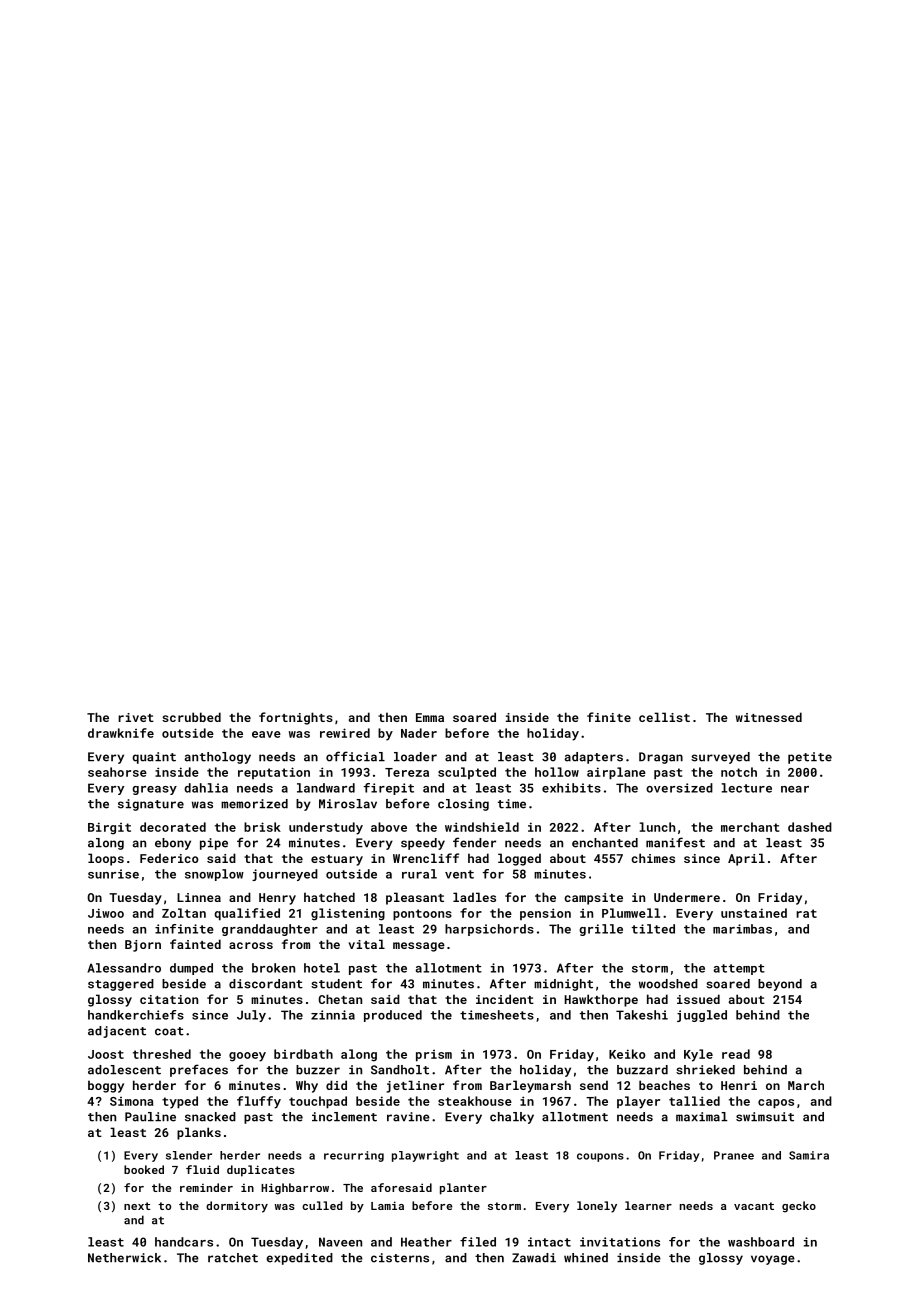  Describe the element at coordinates (169, 999) in the image. I see `citation` at that location.
